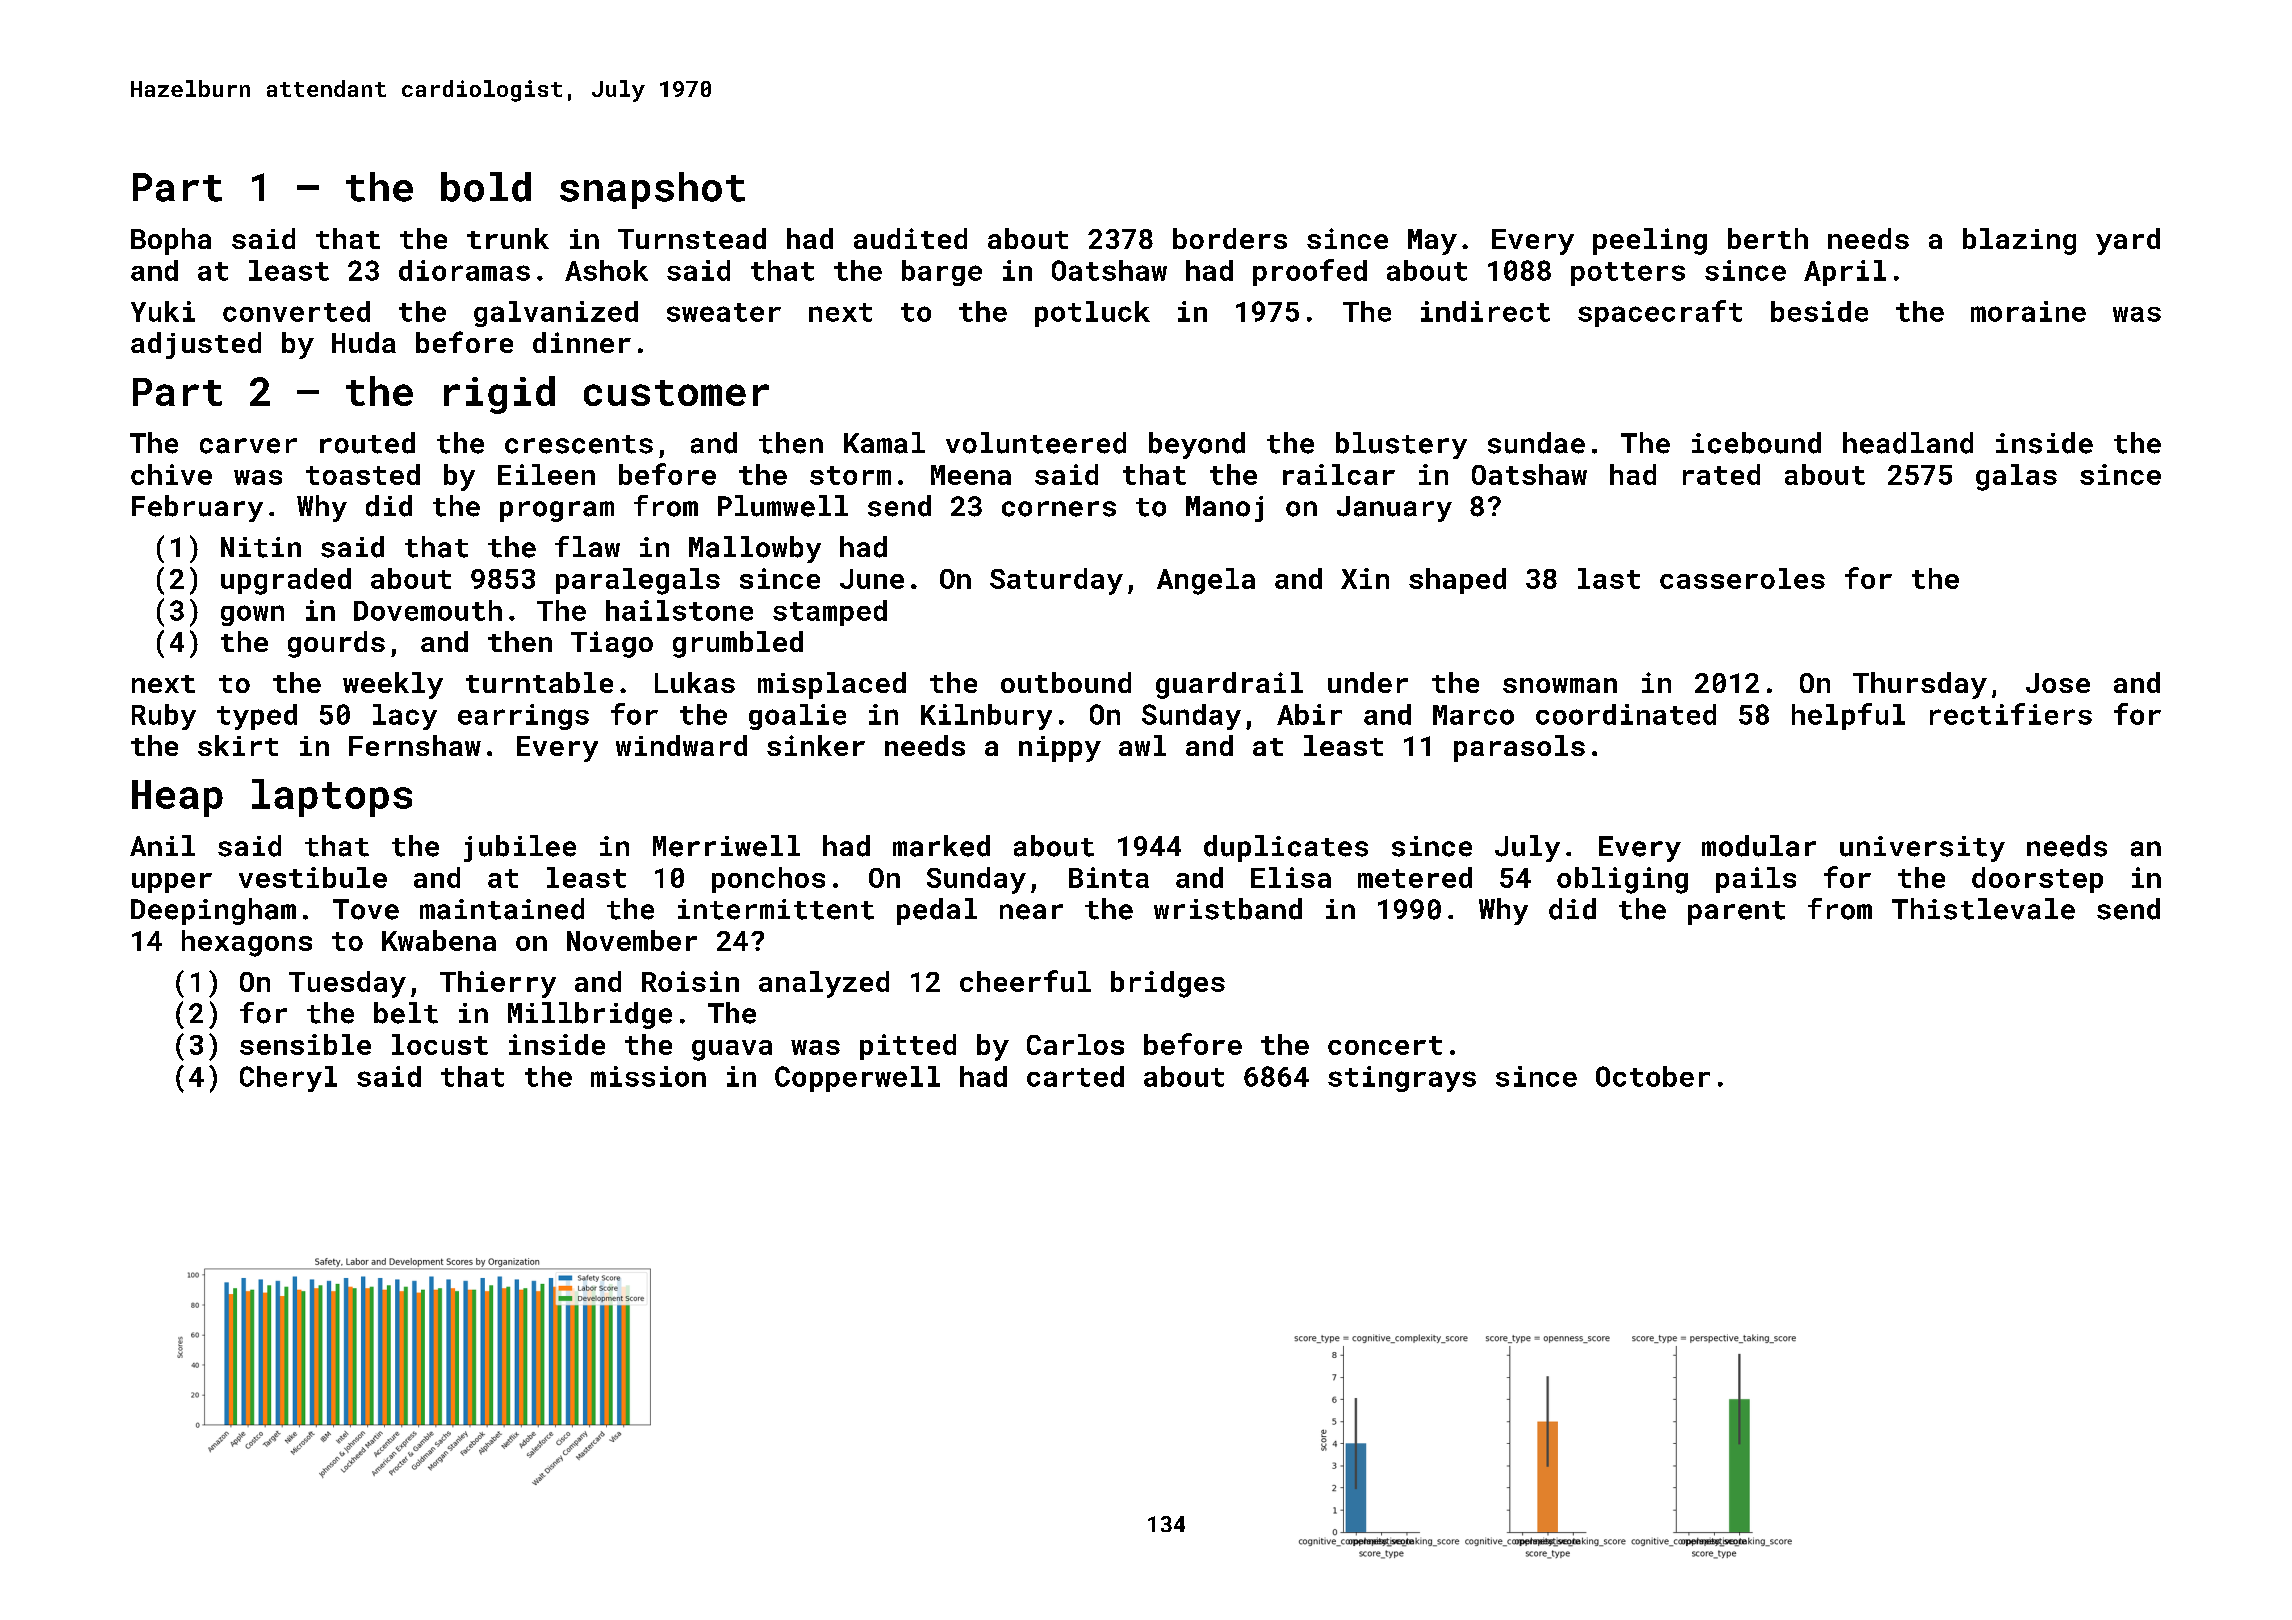  I want to click on hexagons, so click(247, 943).
